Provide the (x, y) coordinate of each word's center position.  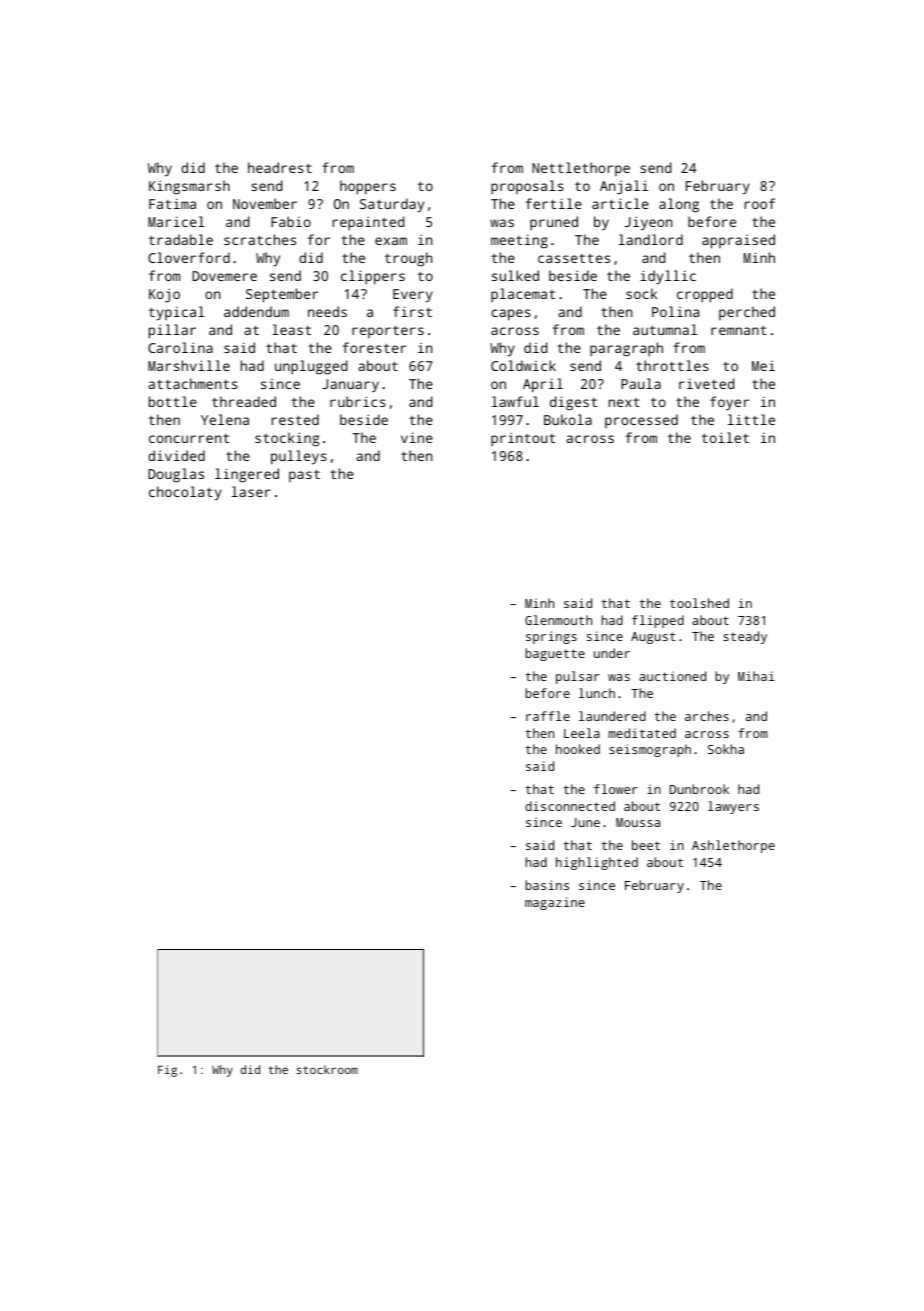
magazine (555, 903)
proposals (527, 187)
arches (707, 716)
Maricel (176, 221)
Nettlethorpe (581, 169)
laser (251, 491)
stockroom (327, 1069)
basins (547, 885)
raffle (548, 716)
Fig (167, 1071)
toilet (725, 437)
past (304, 475)
